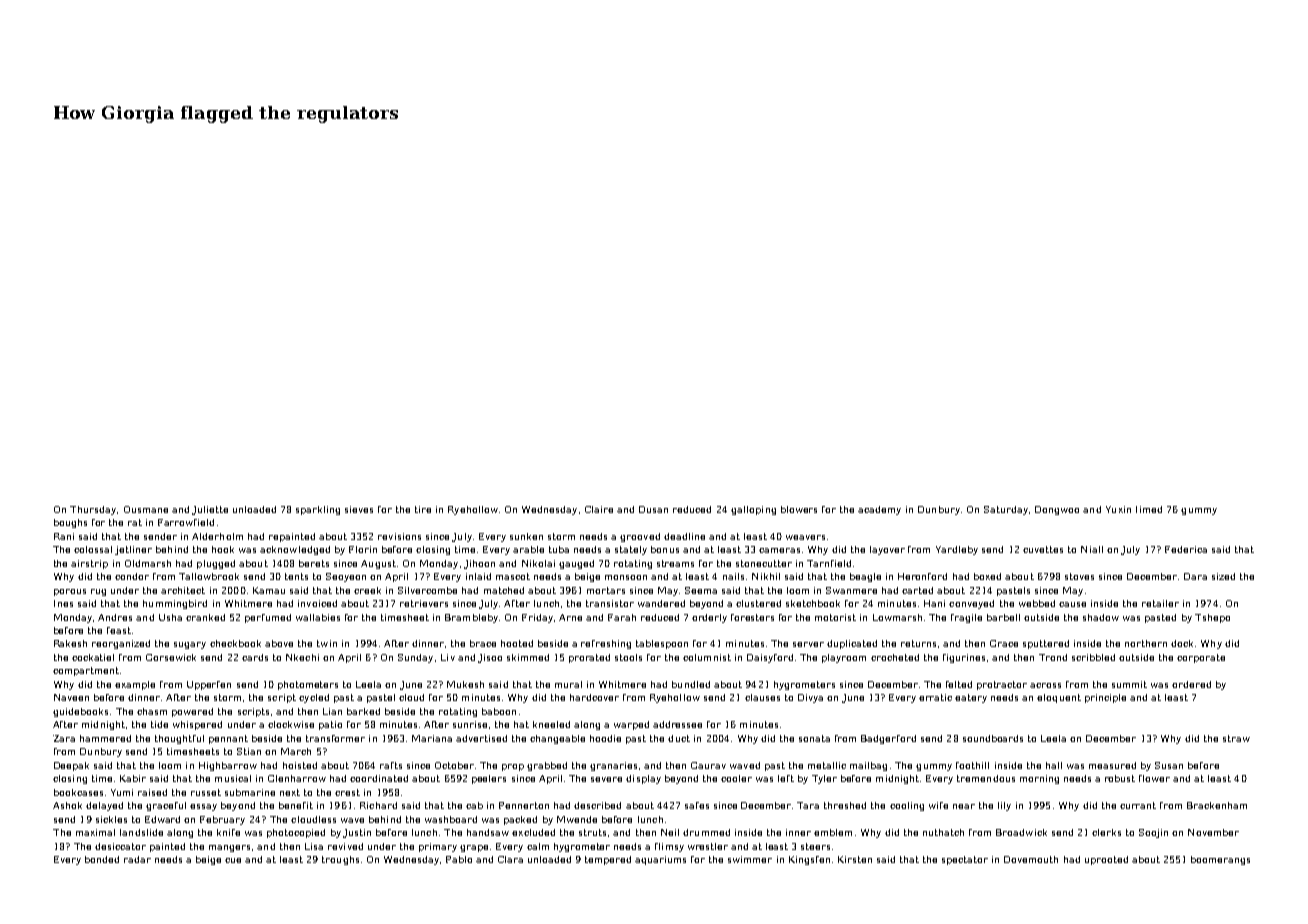  What do you see at coordinates (423, 509) in the page?
I see `tire` at bounding box center [423, 509].
